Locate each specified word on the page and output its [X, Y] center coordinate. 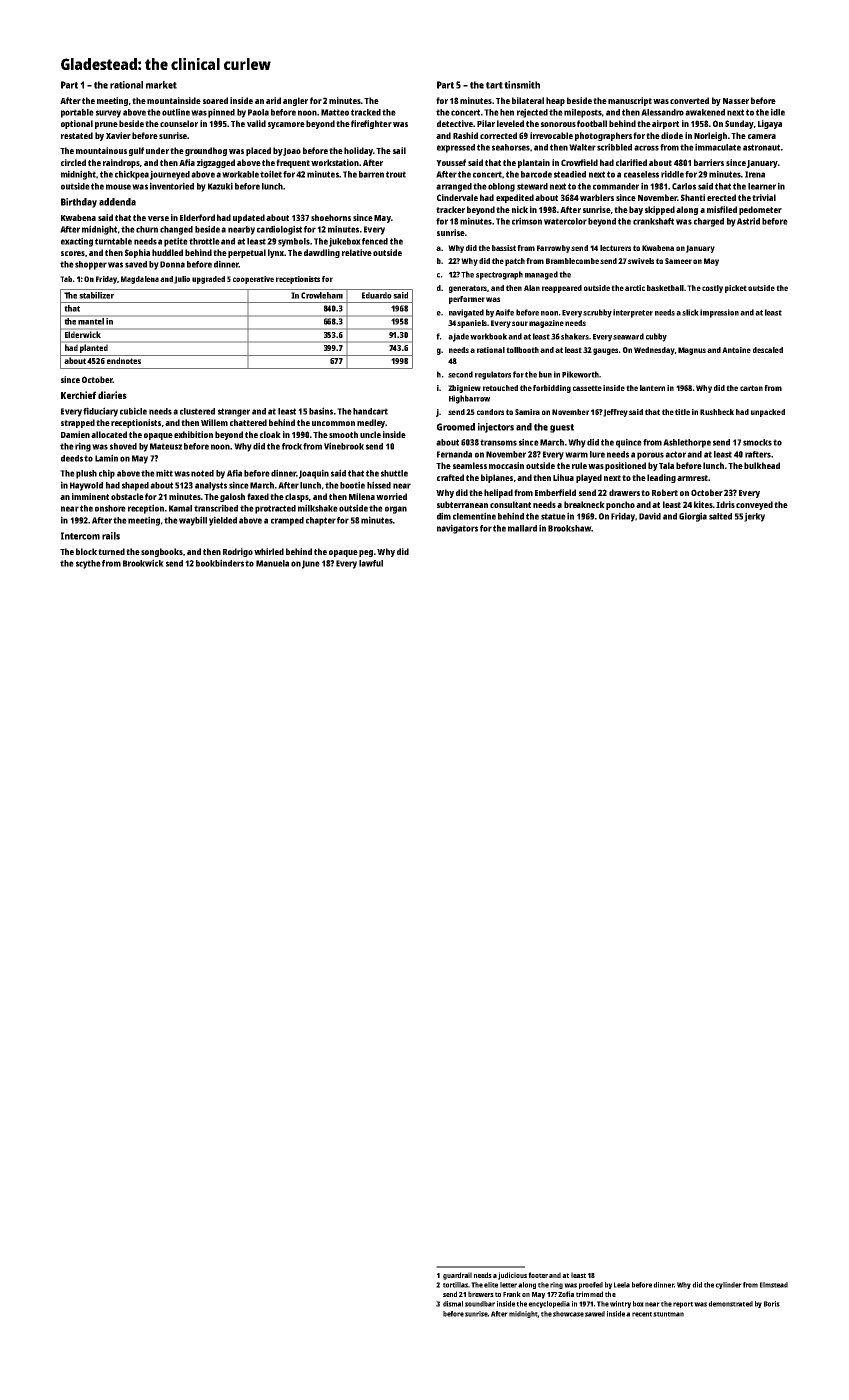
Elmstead [774, 1285]
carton [751, 388]
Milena [362, 496]
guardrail [457, 1276]
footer [538, 1275]
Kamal [180, 508]
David [650, 516]
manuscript [630, 101]
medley [371, 423]
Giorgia [693, 517]
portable [77, 113]
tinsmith [522, 85]
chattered [248, 422]
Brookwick [143, 563]
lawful [371, 563]
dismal [453, 1304]
